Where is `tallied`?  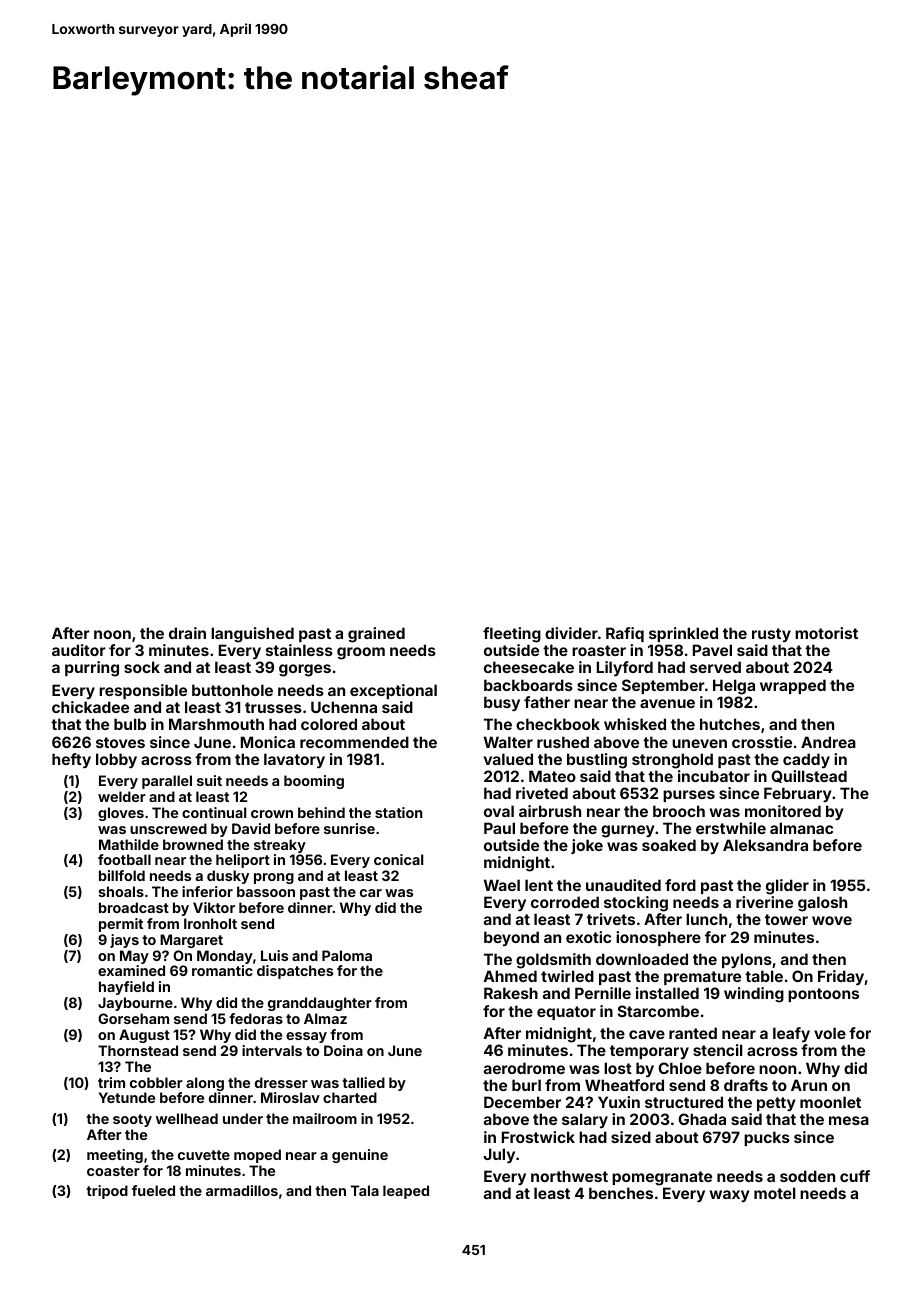
tallied is located at coordinates (363, 1082).
